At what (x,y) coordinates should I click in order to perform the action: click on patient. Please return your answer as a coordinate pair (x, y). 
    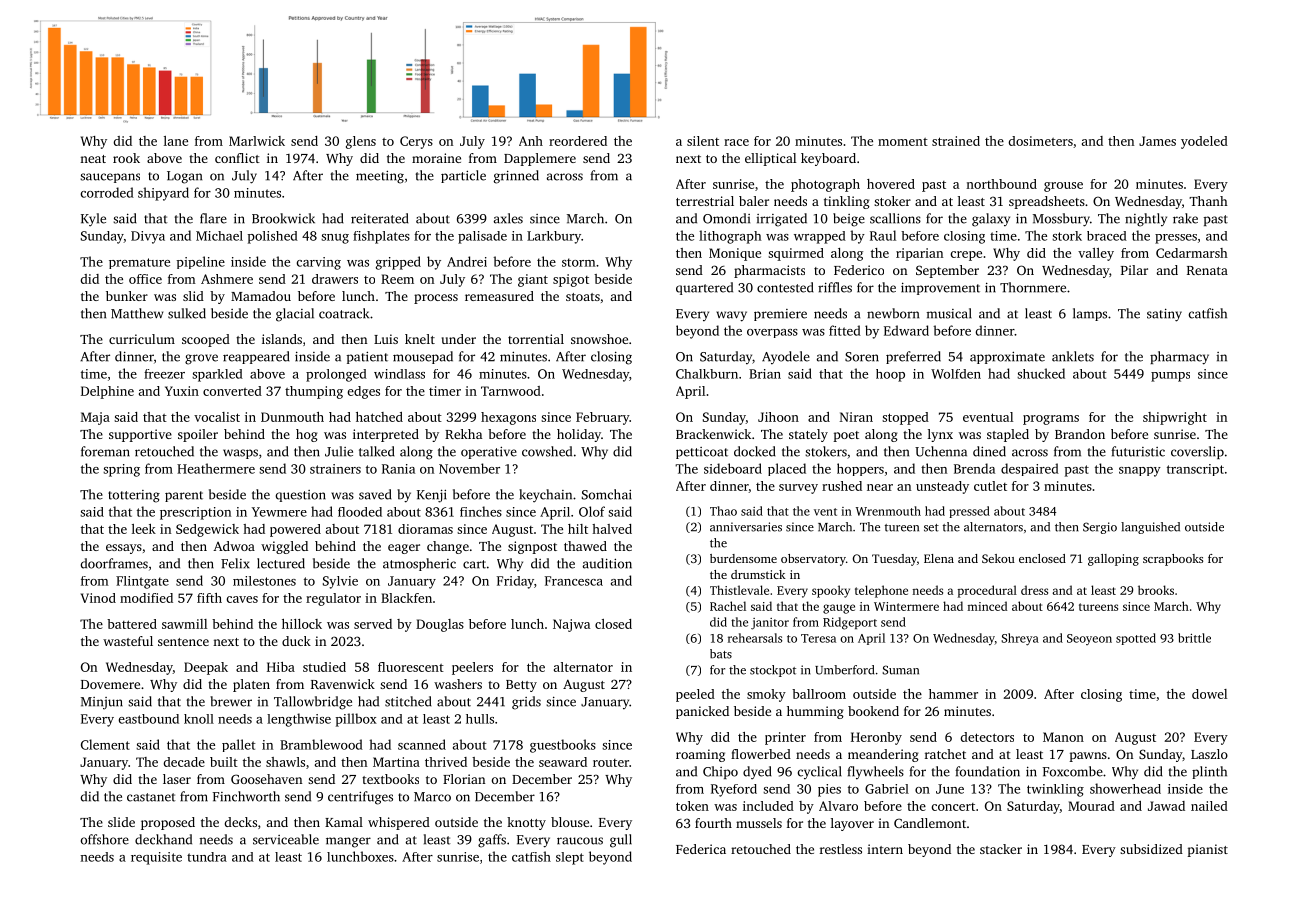
    Looking at the image, I should click on (367, 357).
